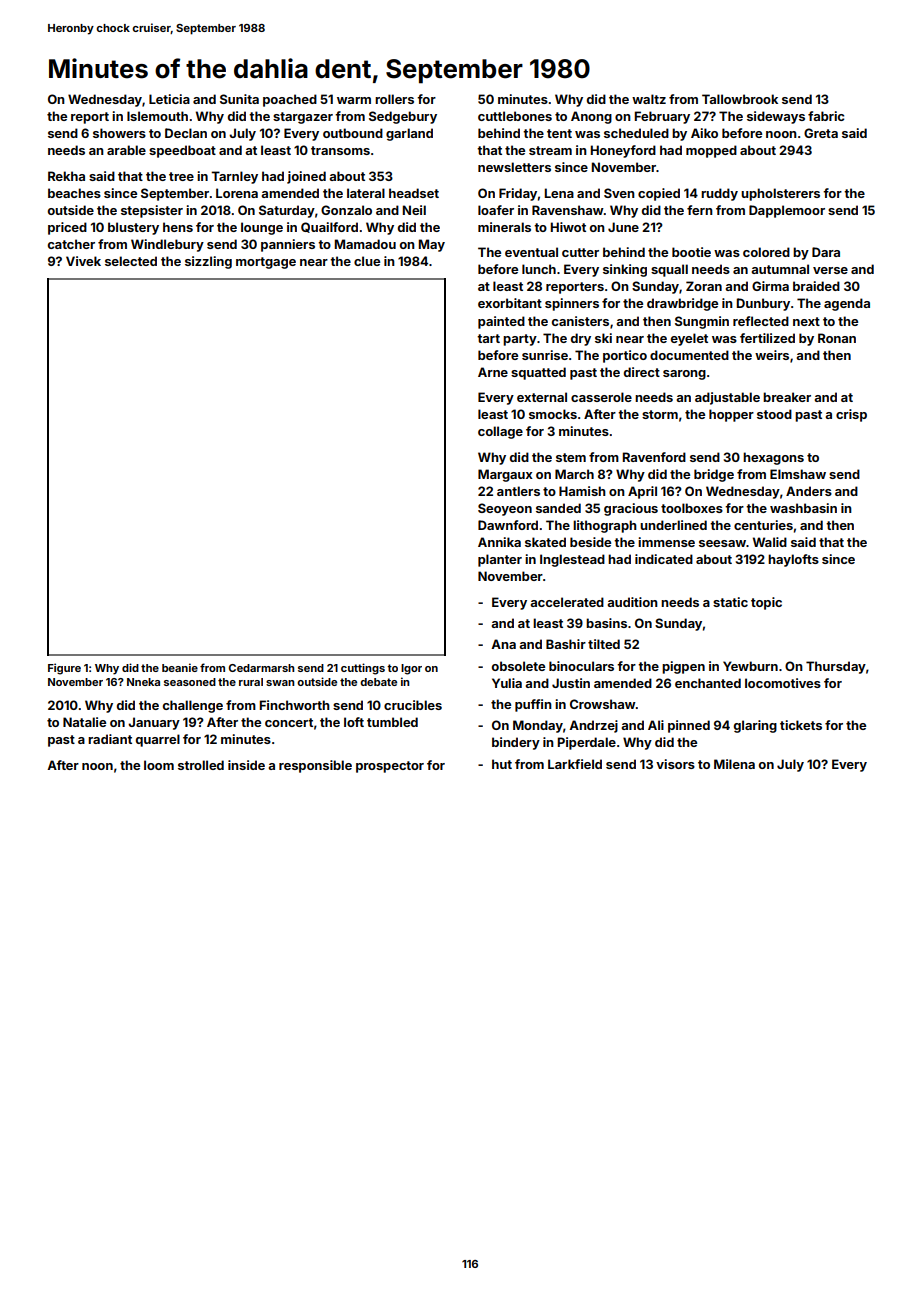 This page has height=1308, width=924. What do you see at coordinates (488, 338) in the page?
I see `tart` at bounding box center [488, 338].
